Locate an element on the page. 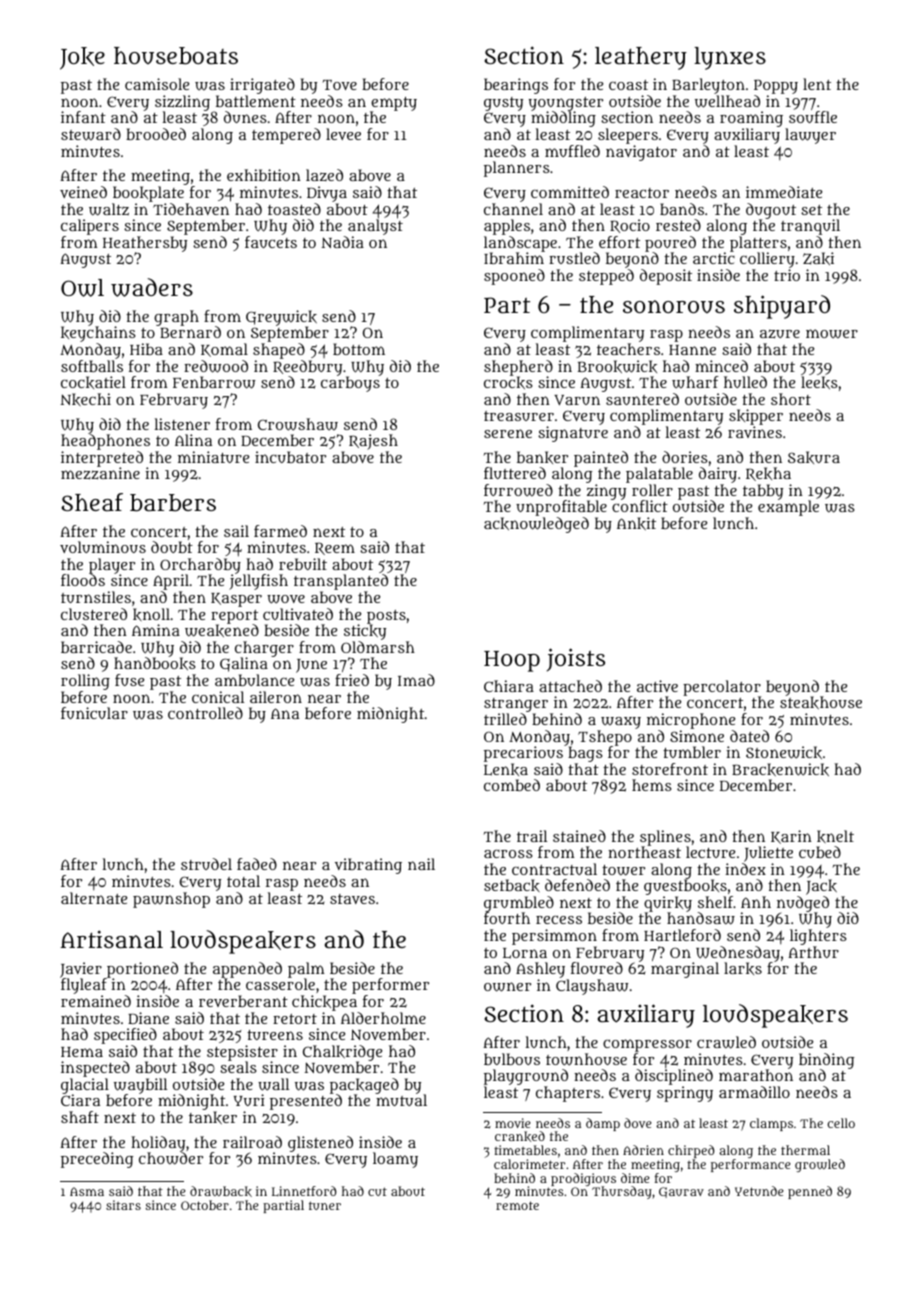 The height and width of the image is (1308, 924). Linnetford is located at coordinates (304, 1191).
